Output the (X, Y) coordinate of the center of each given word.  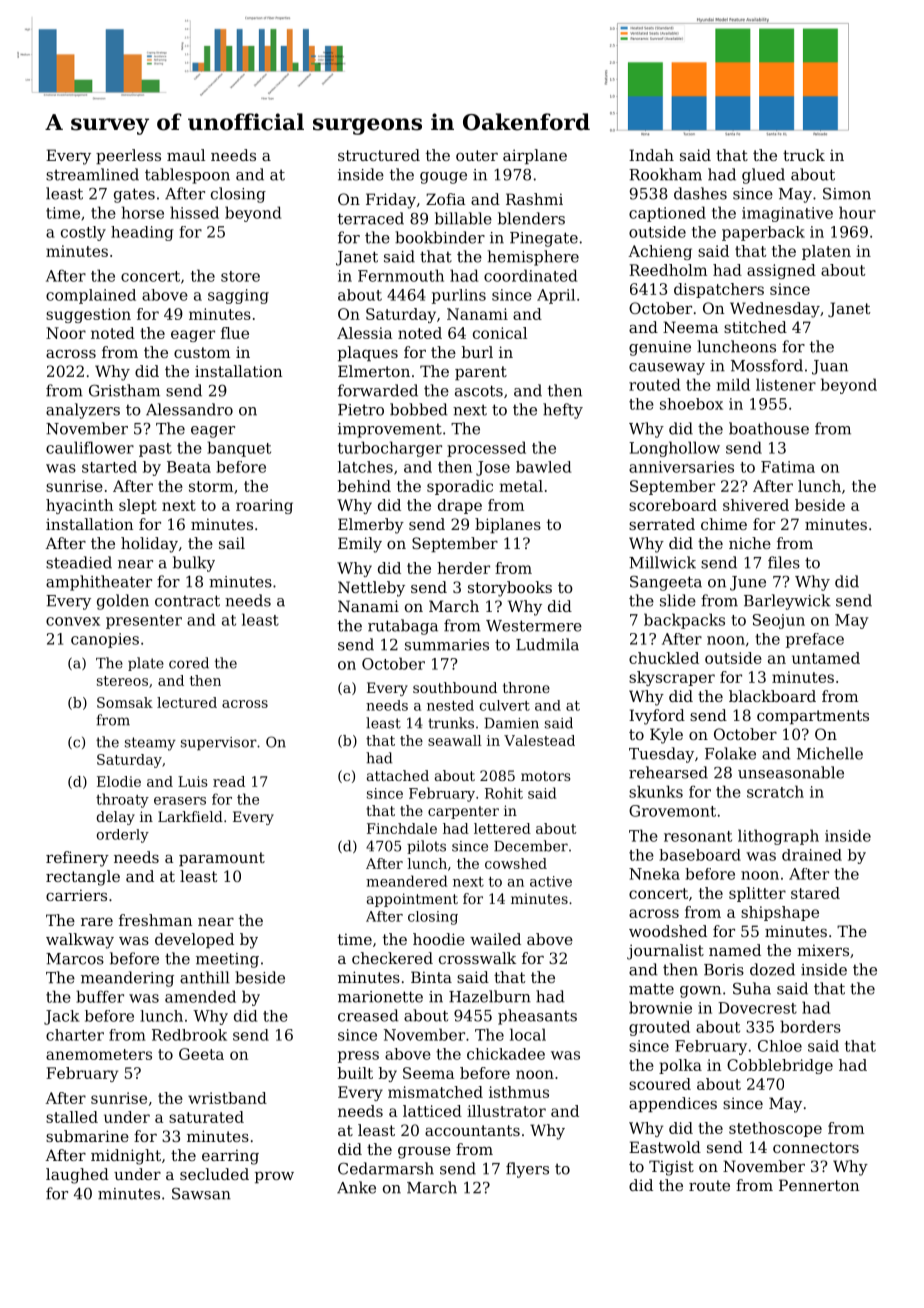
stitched (755, 327)
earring (230, 1157)
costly (83, 233)
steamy (150, 744)
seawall (455, 740)
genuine (660, 348)
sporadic (460, 487)
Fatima (788, 467)
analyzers (83, 411)
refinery (77, 859)
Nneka (654, 874)
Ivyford (657, 717)
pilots (426, 847)
